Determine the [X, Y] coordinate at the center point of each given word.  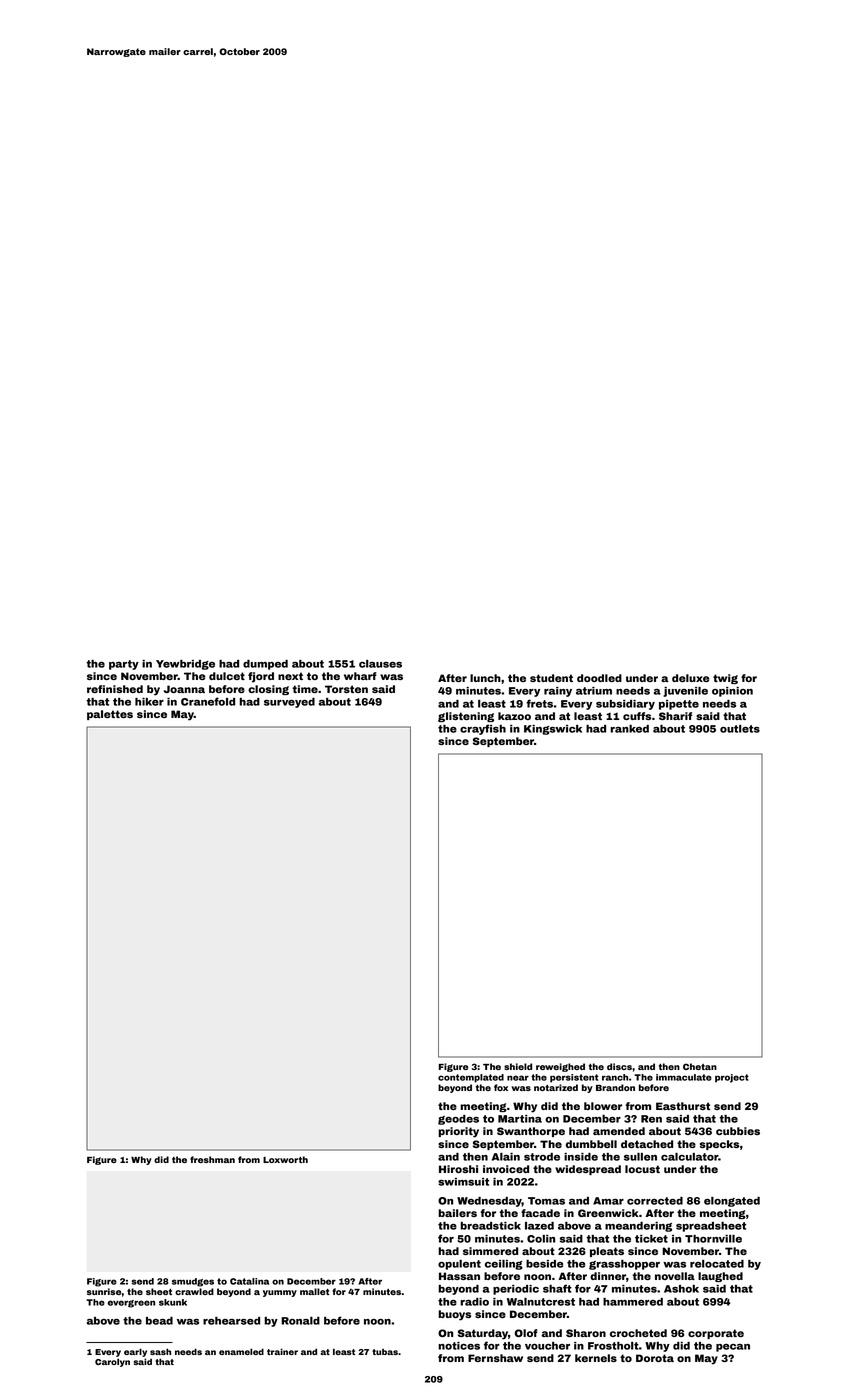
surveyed [289, 703]
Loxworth [285, 1159]
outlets [740, 729]
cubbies [738, 1131]
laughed [720, 1277]
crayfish [483, 729]
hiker [149, 702]
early [135, 1352]
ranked [629, 729]
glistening [466, 717]
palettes [110, 715]
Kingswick [553, 730]
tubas [385, 1352]
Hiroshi [458, 1169]
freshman [212, 1159]
